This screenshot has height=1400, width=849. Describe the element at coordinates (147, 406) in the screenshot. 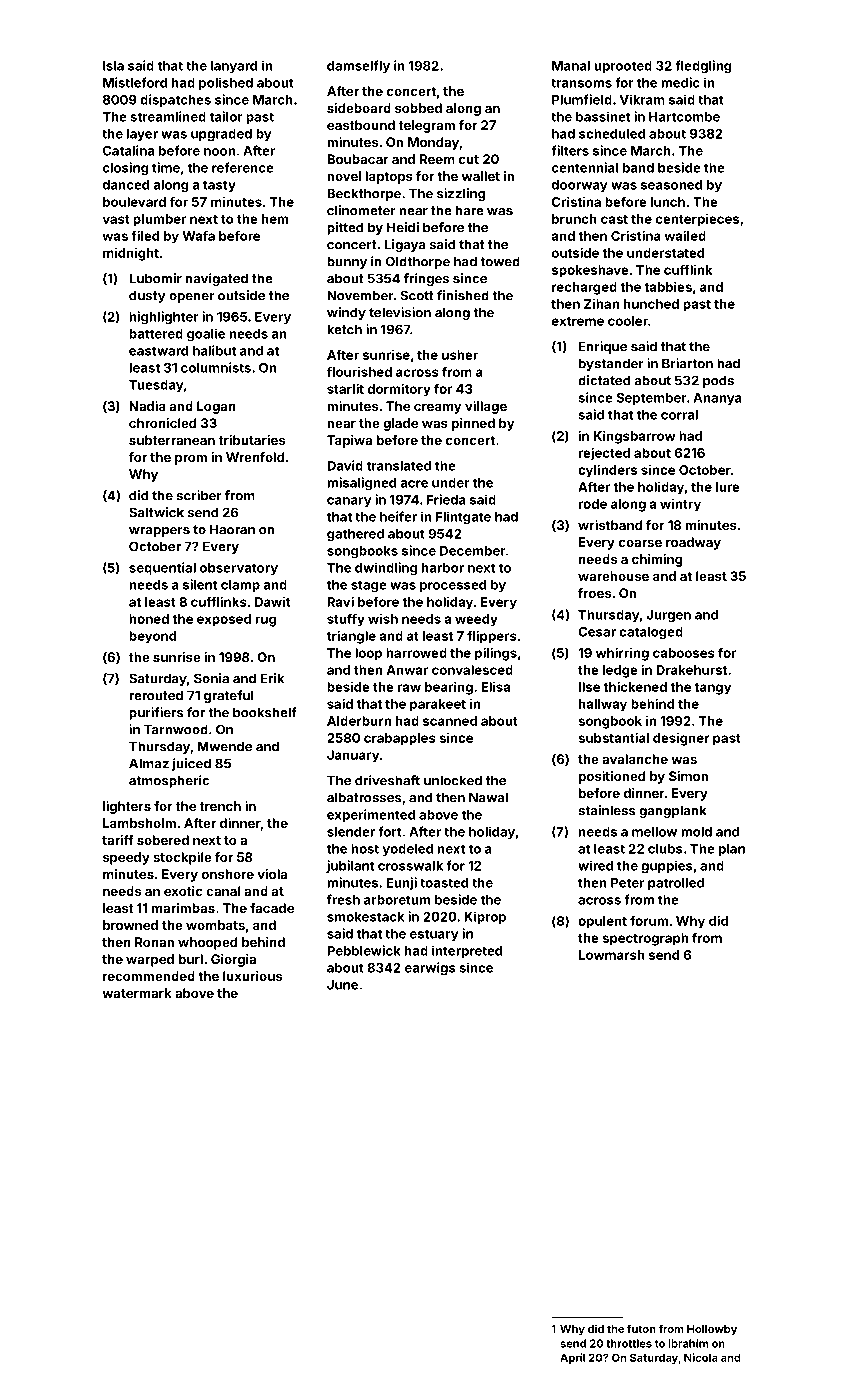

I see `Nadia` at that location.
